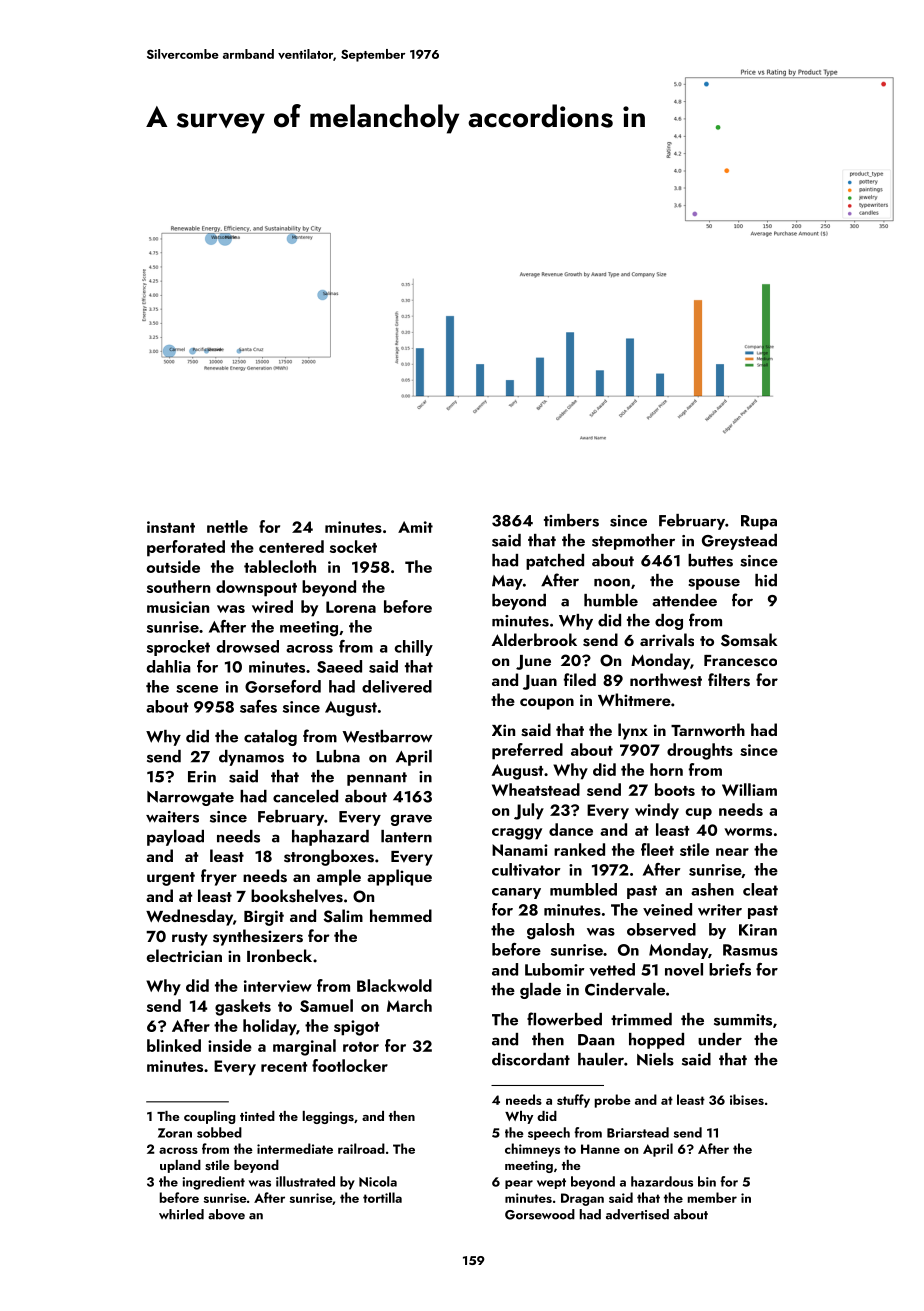 The height and width of the image is (1311, 924). Describe the element at coordinates (766, 580) in the image. I see `hid` at that location.
